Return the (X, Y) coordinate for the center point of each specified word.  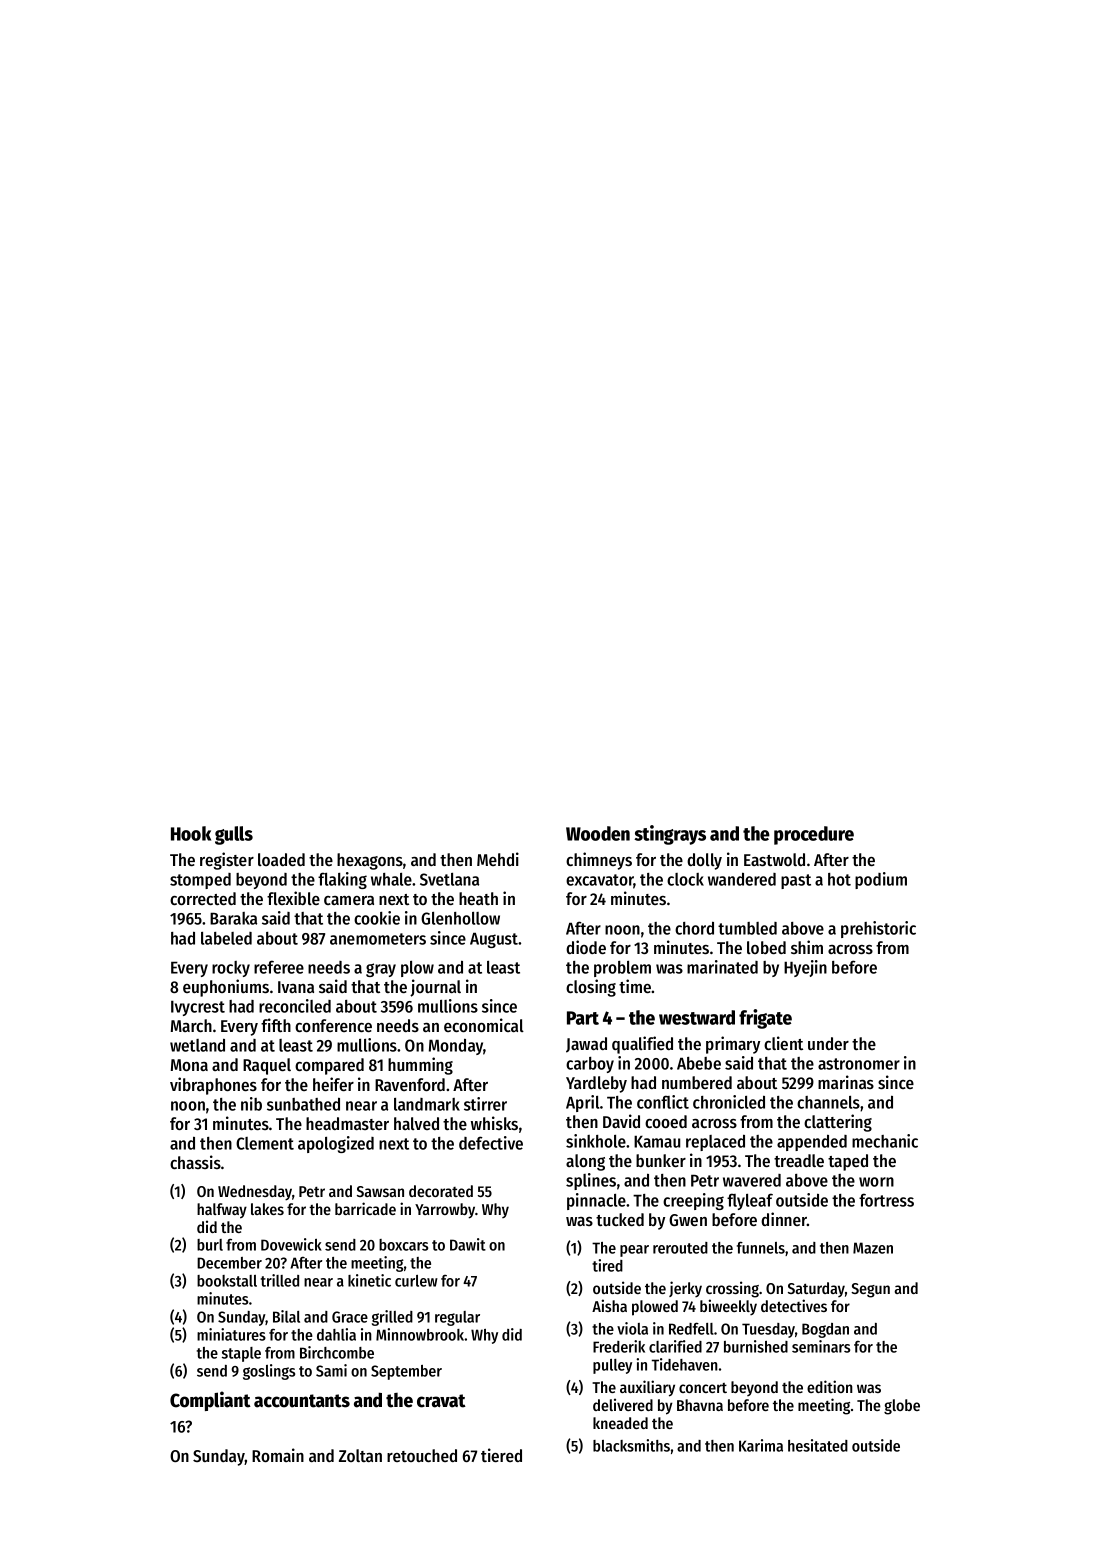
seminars (821, 1346)
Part (583, 1018)
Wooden (598, 833)
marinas (846, 1082)
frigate (765, 1019)
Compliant (210, 1401)
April (582, 1103)
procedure (814, 835)
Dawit (468, 1244)
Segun (870, 1290)
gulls (234, 835)
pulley (612, 1366)
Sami (331, 1370)
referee (279, 967)
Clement (265, 1143)
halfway (222, 1211)
